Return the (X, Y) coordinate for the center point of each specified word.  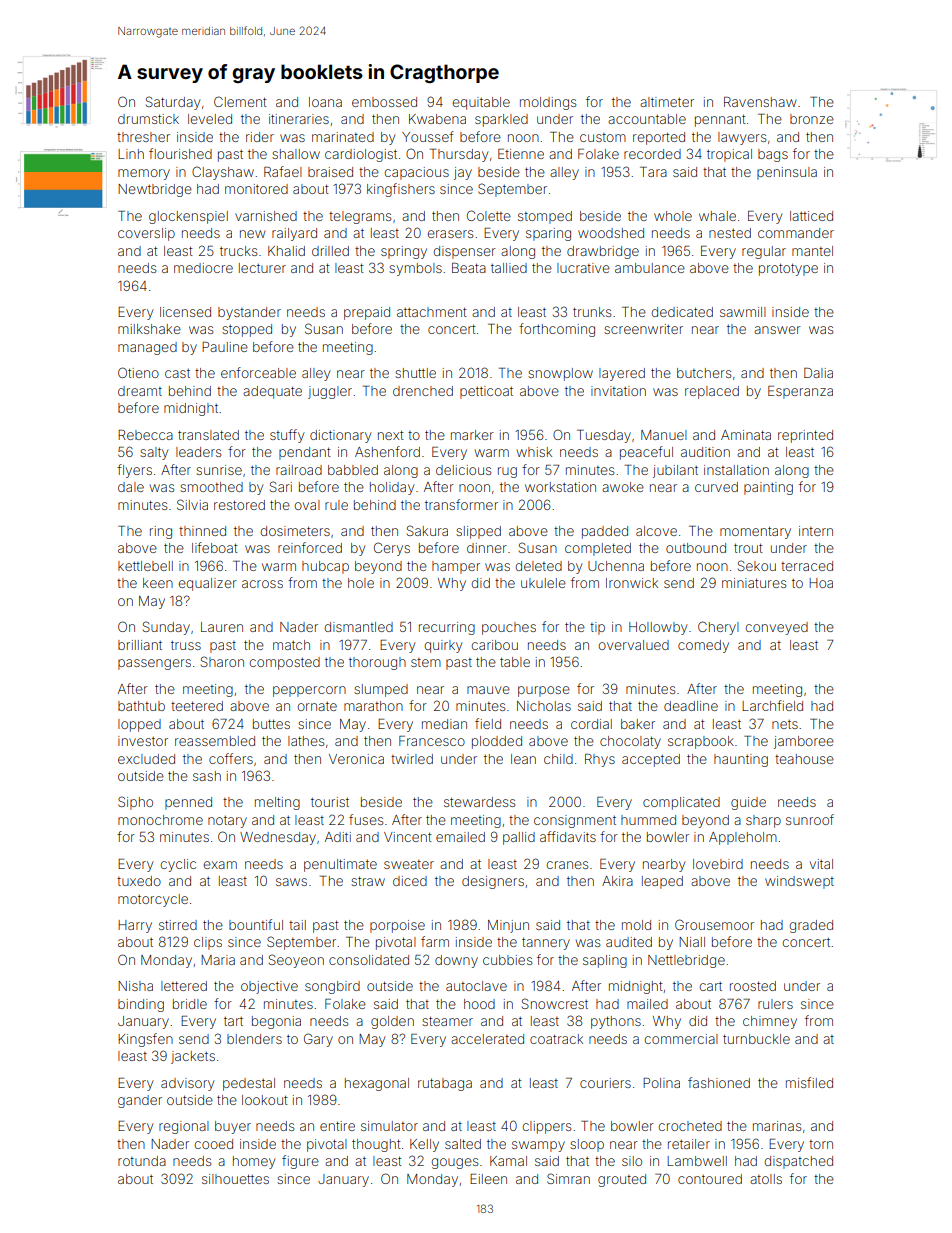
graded (811, 926)
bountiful (256, 924)
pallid (519, 838)
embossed (384, 102)
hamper (456, 567)
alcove (656, 531)
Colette (489, 215)
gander (140, 1101)
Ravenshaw (760, 102)
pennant (720, 120)
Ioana (325, 102)
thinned (202, 531)
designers (493, 882)
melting (277, 803)
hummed (648, 820)
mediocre (203, 268)
